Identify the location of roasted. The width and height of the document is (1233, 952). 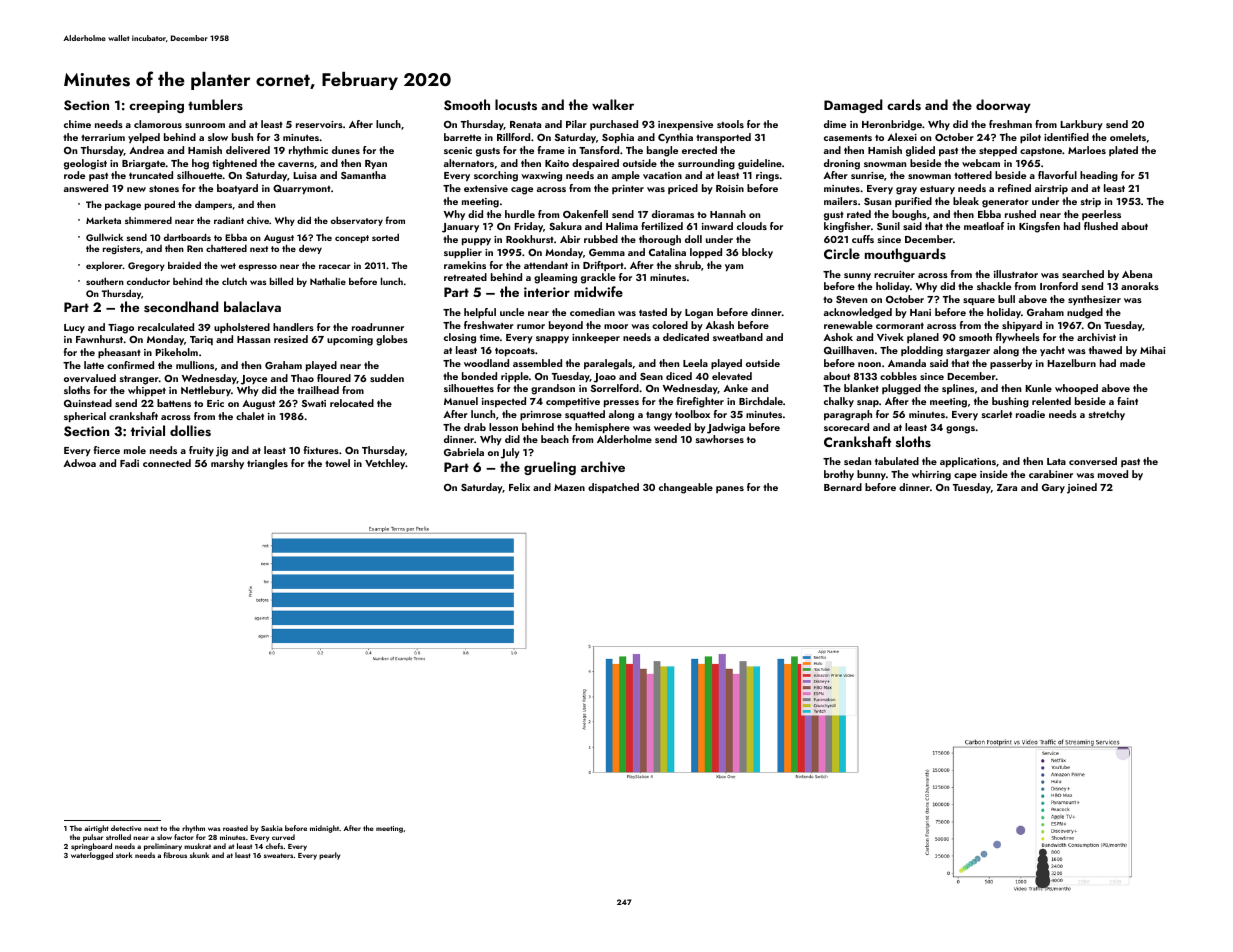
(235, 828).
